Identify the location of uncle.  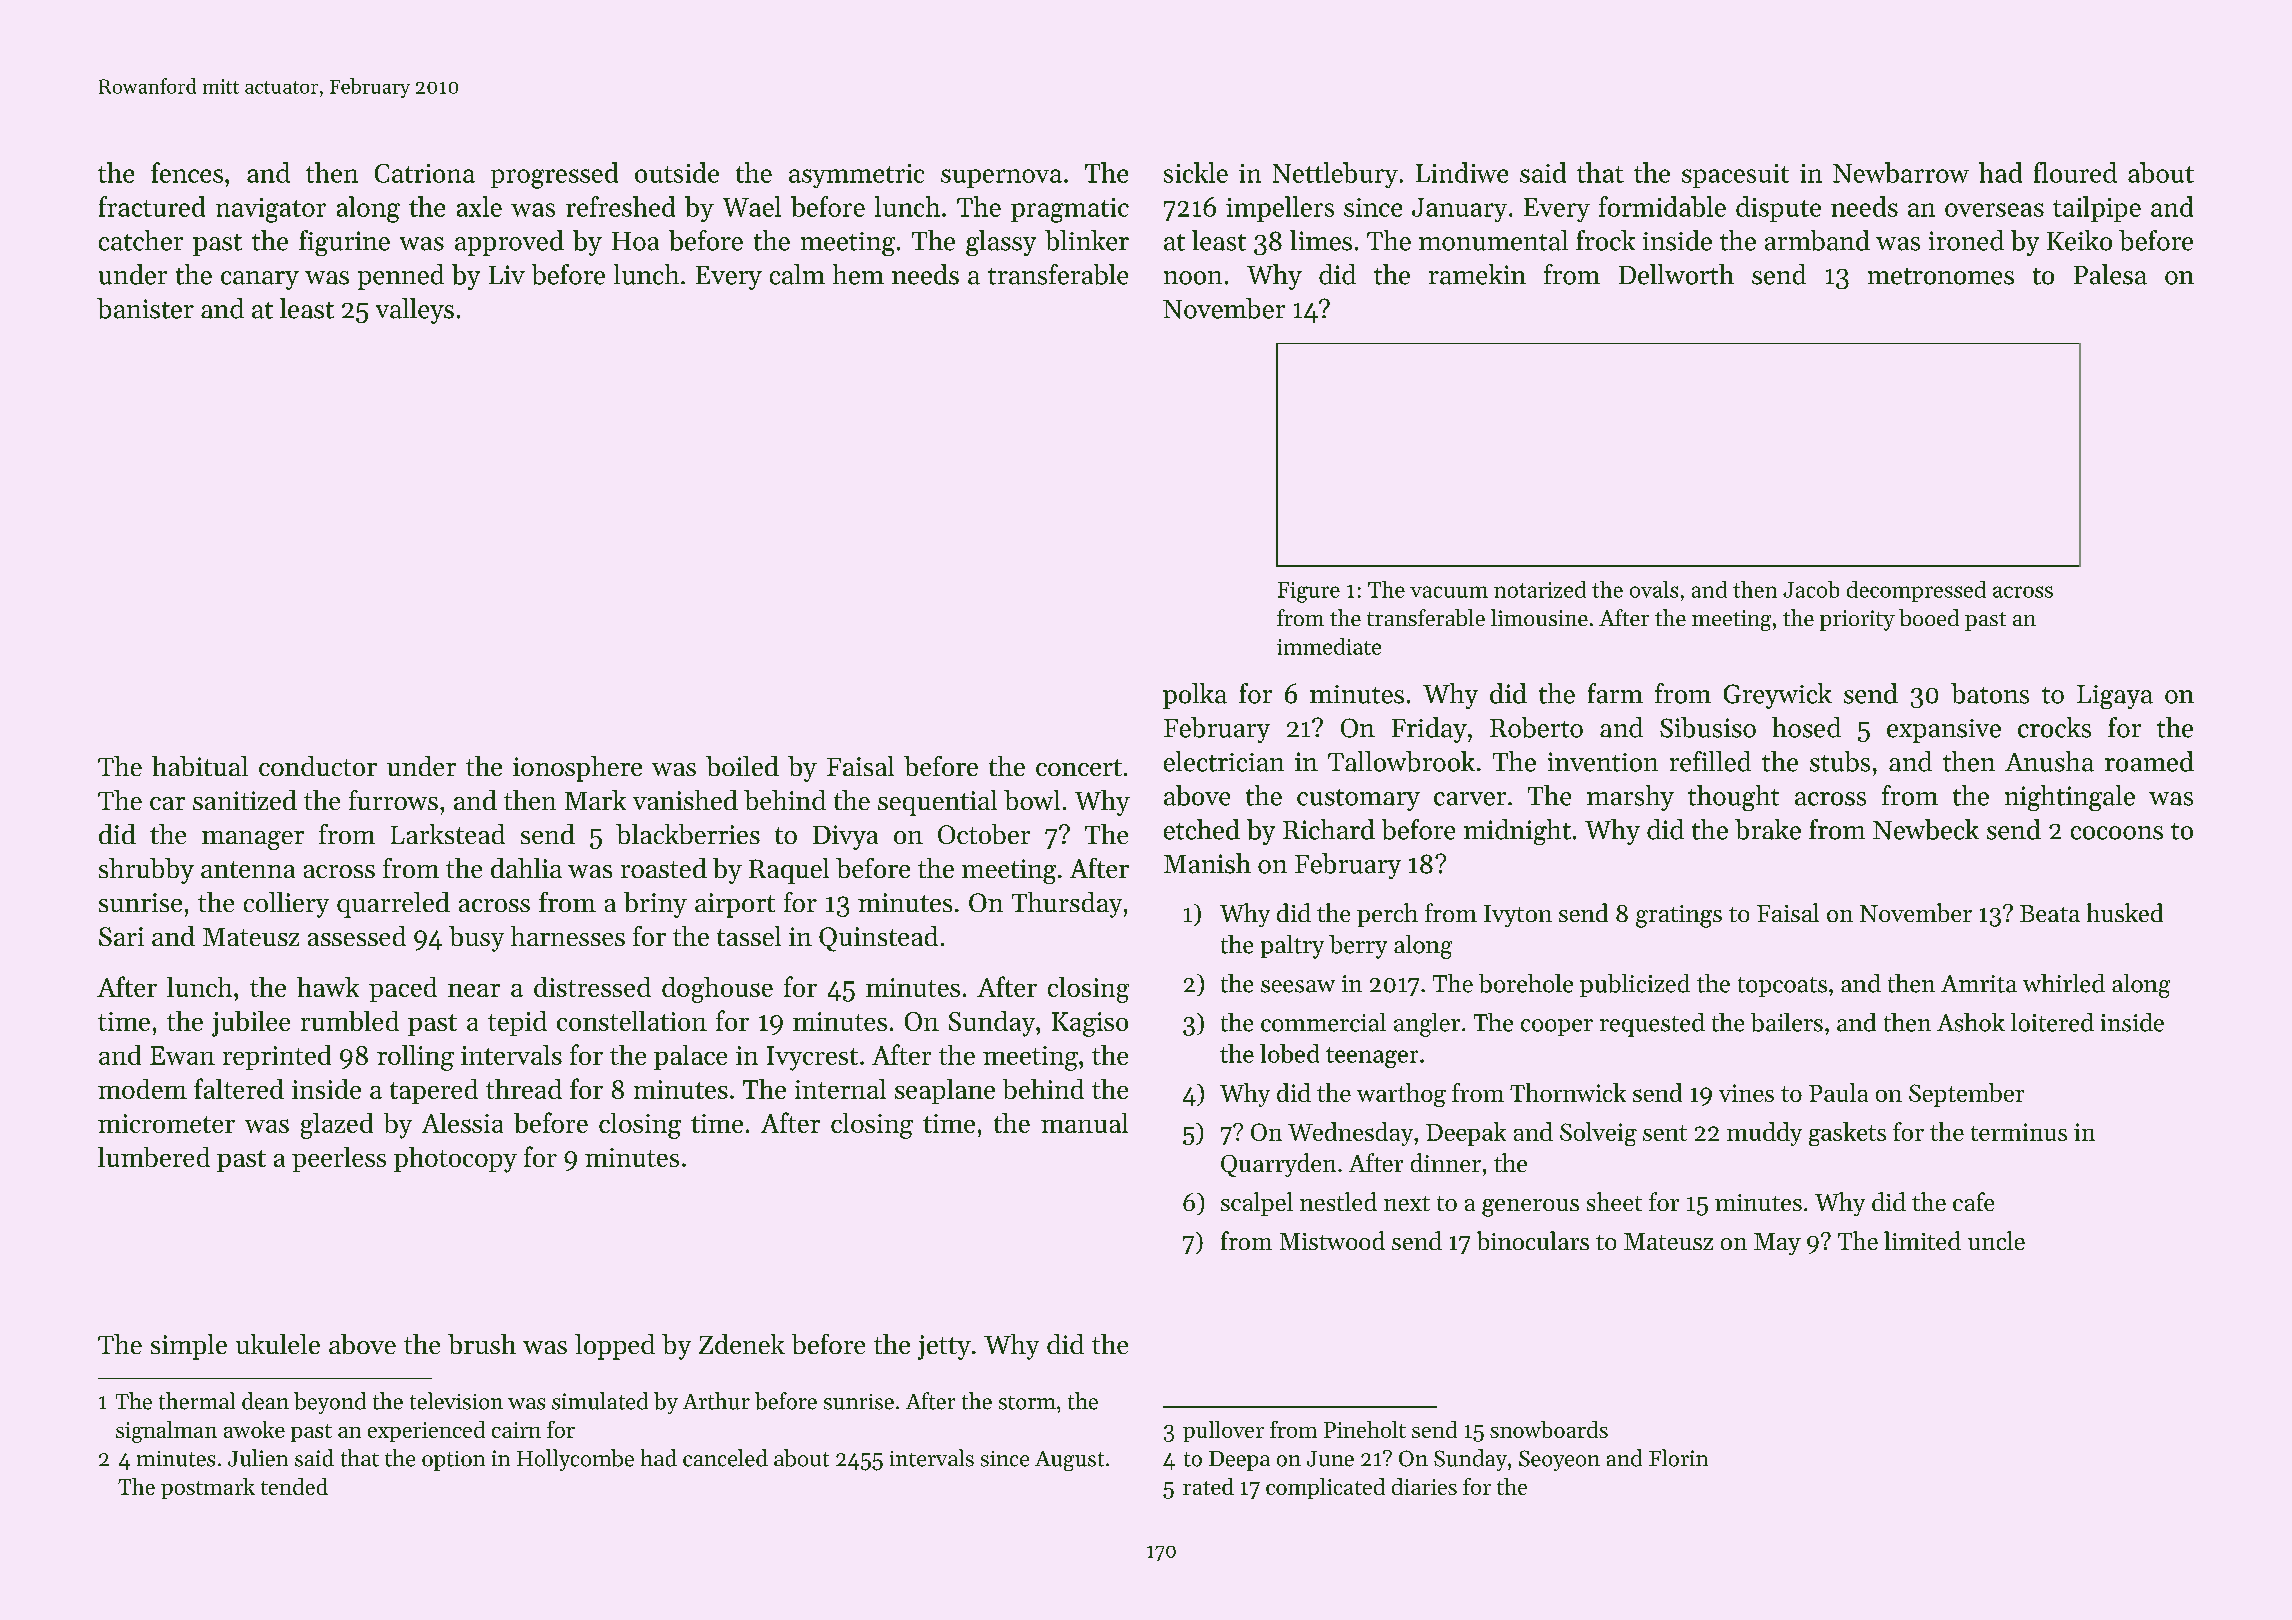
(1996, 1240).
